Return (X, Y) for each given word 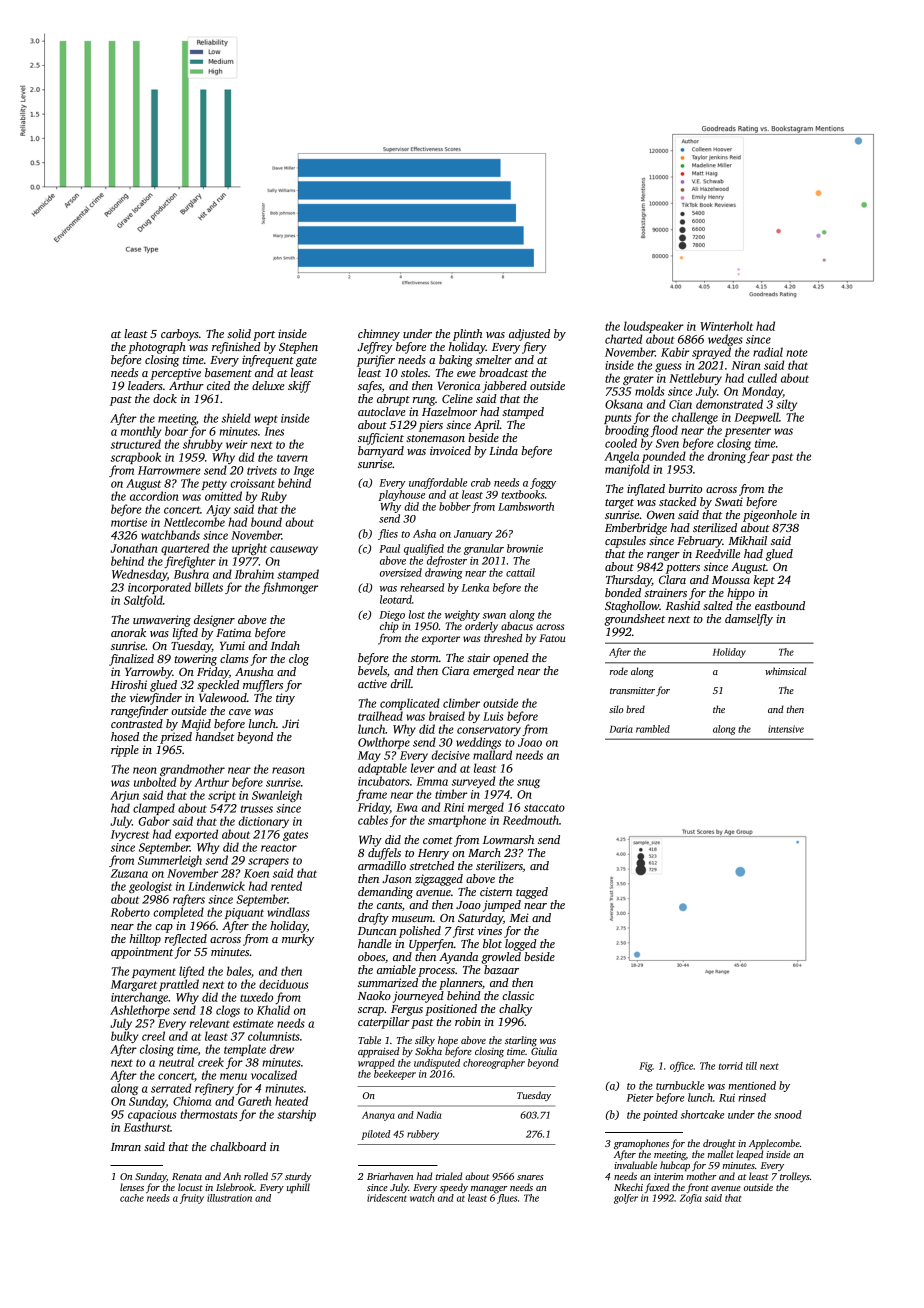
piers (431, 426)
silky (425, 1041)
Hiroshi (129, 684)
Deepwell (756, 418)
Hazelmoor (449, 411)
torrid (731, 1066)
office (681, 1067)
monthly (141, 432)
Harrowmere (169, 470)
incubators (384, 781)
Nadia (429, 1115)
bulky (124, 1037)
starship (296, 1115)
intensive (786, 729)
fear (758, 457)
